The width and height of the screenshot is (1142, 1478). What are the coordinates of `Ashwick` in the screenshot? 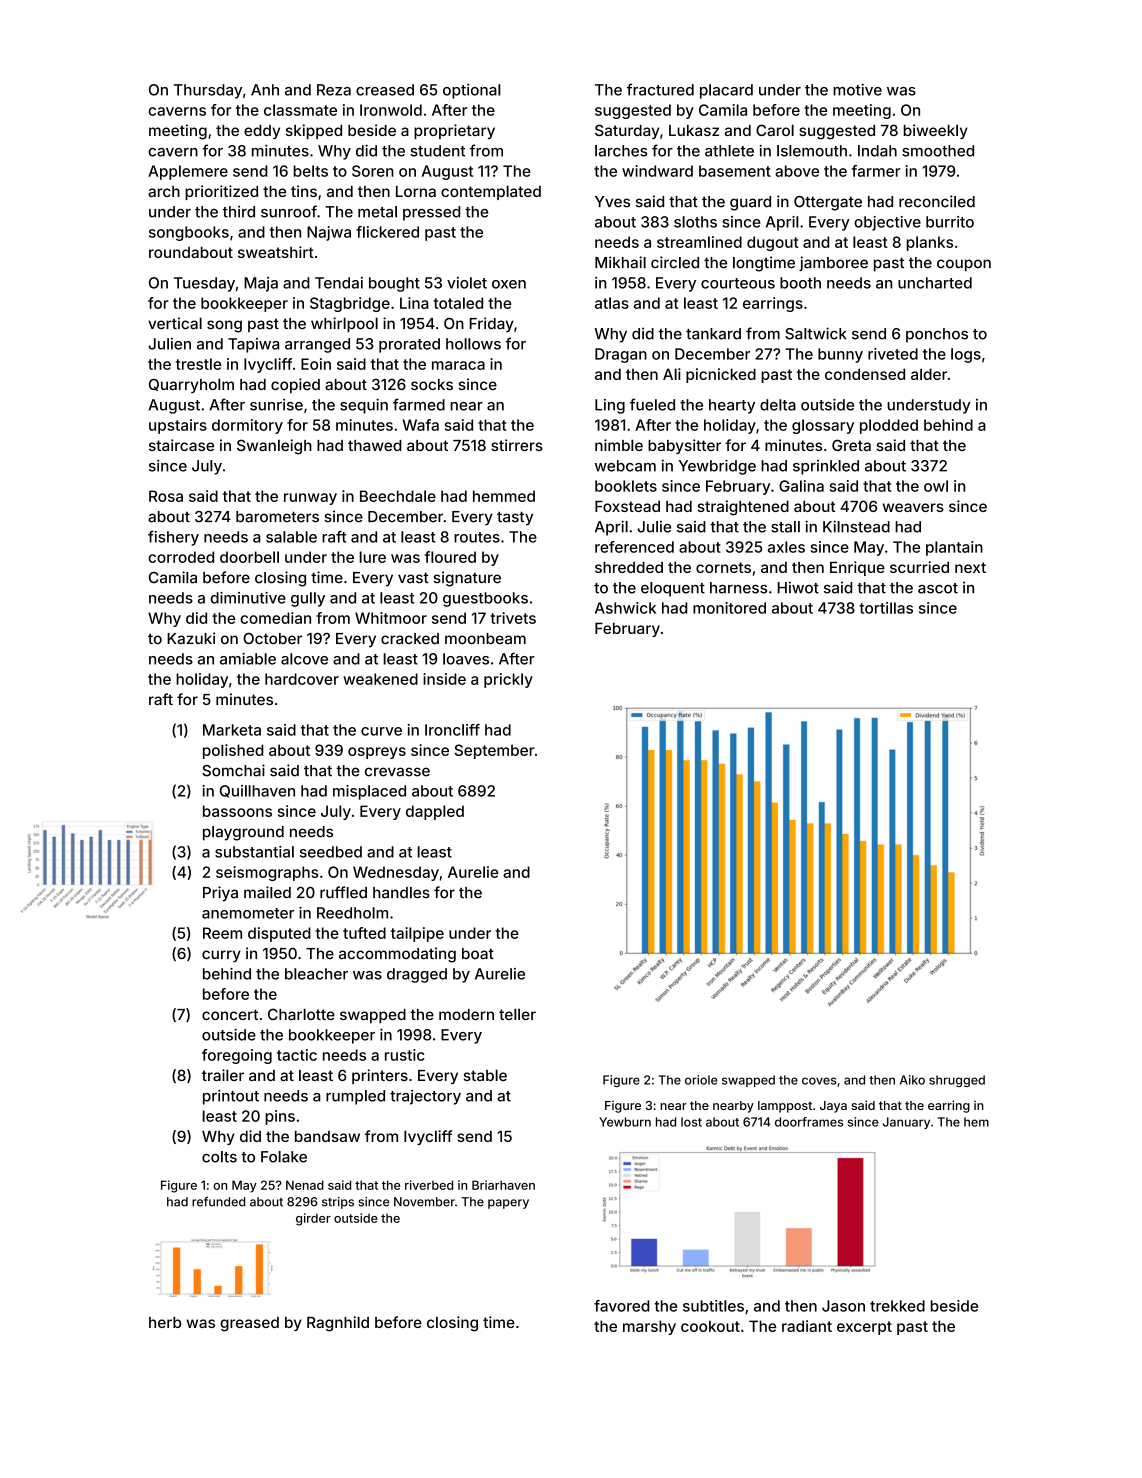 It's located at (625, 608).
